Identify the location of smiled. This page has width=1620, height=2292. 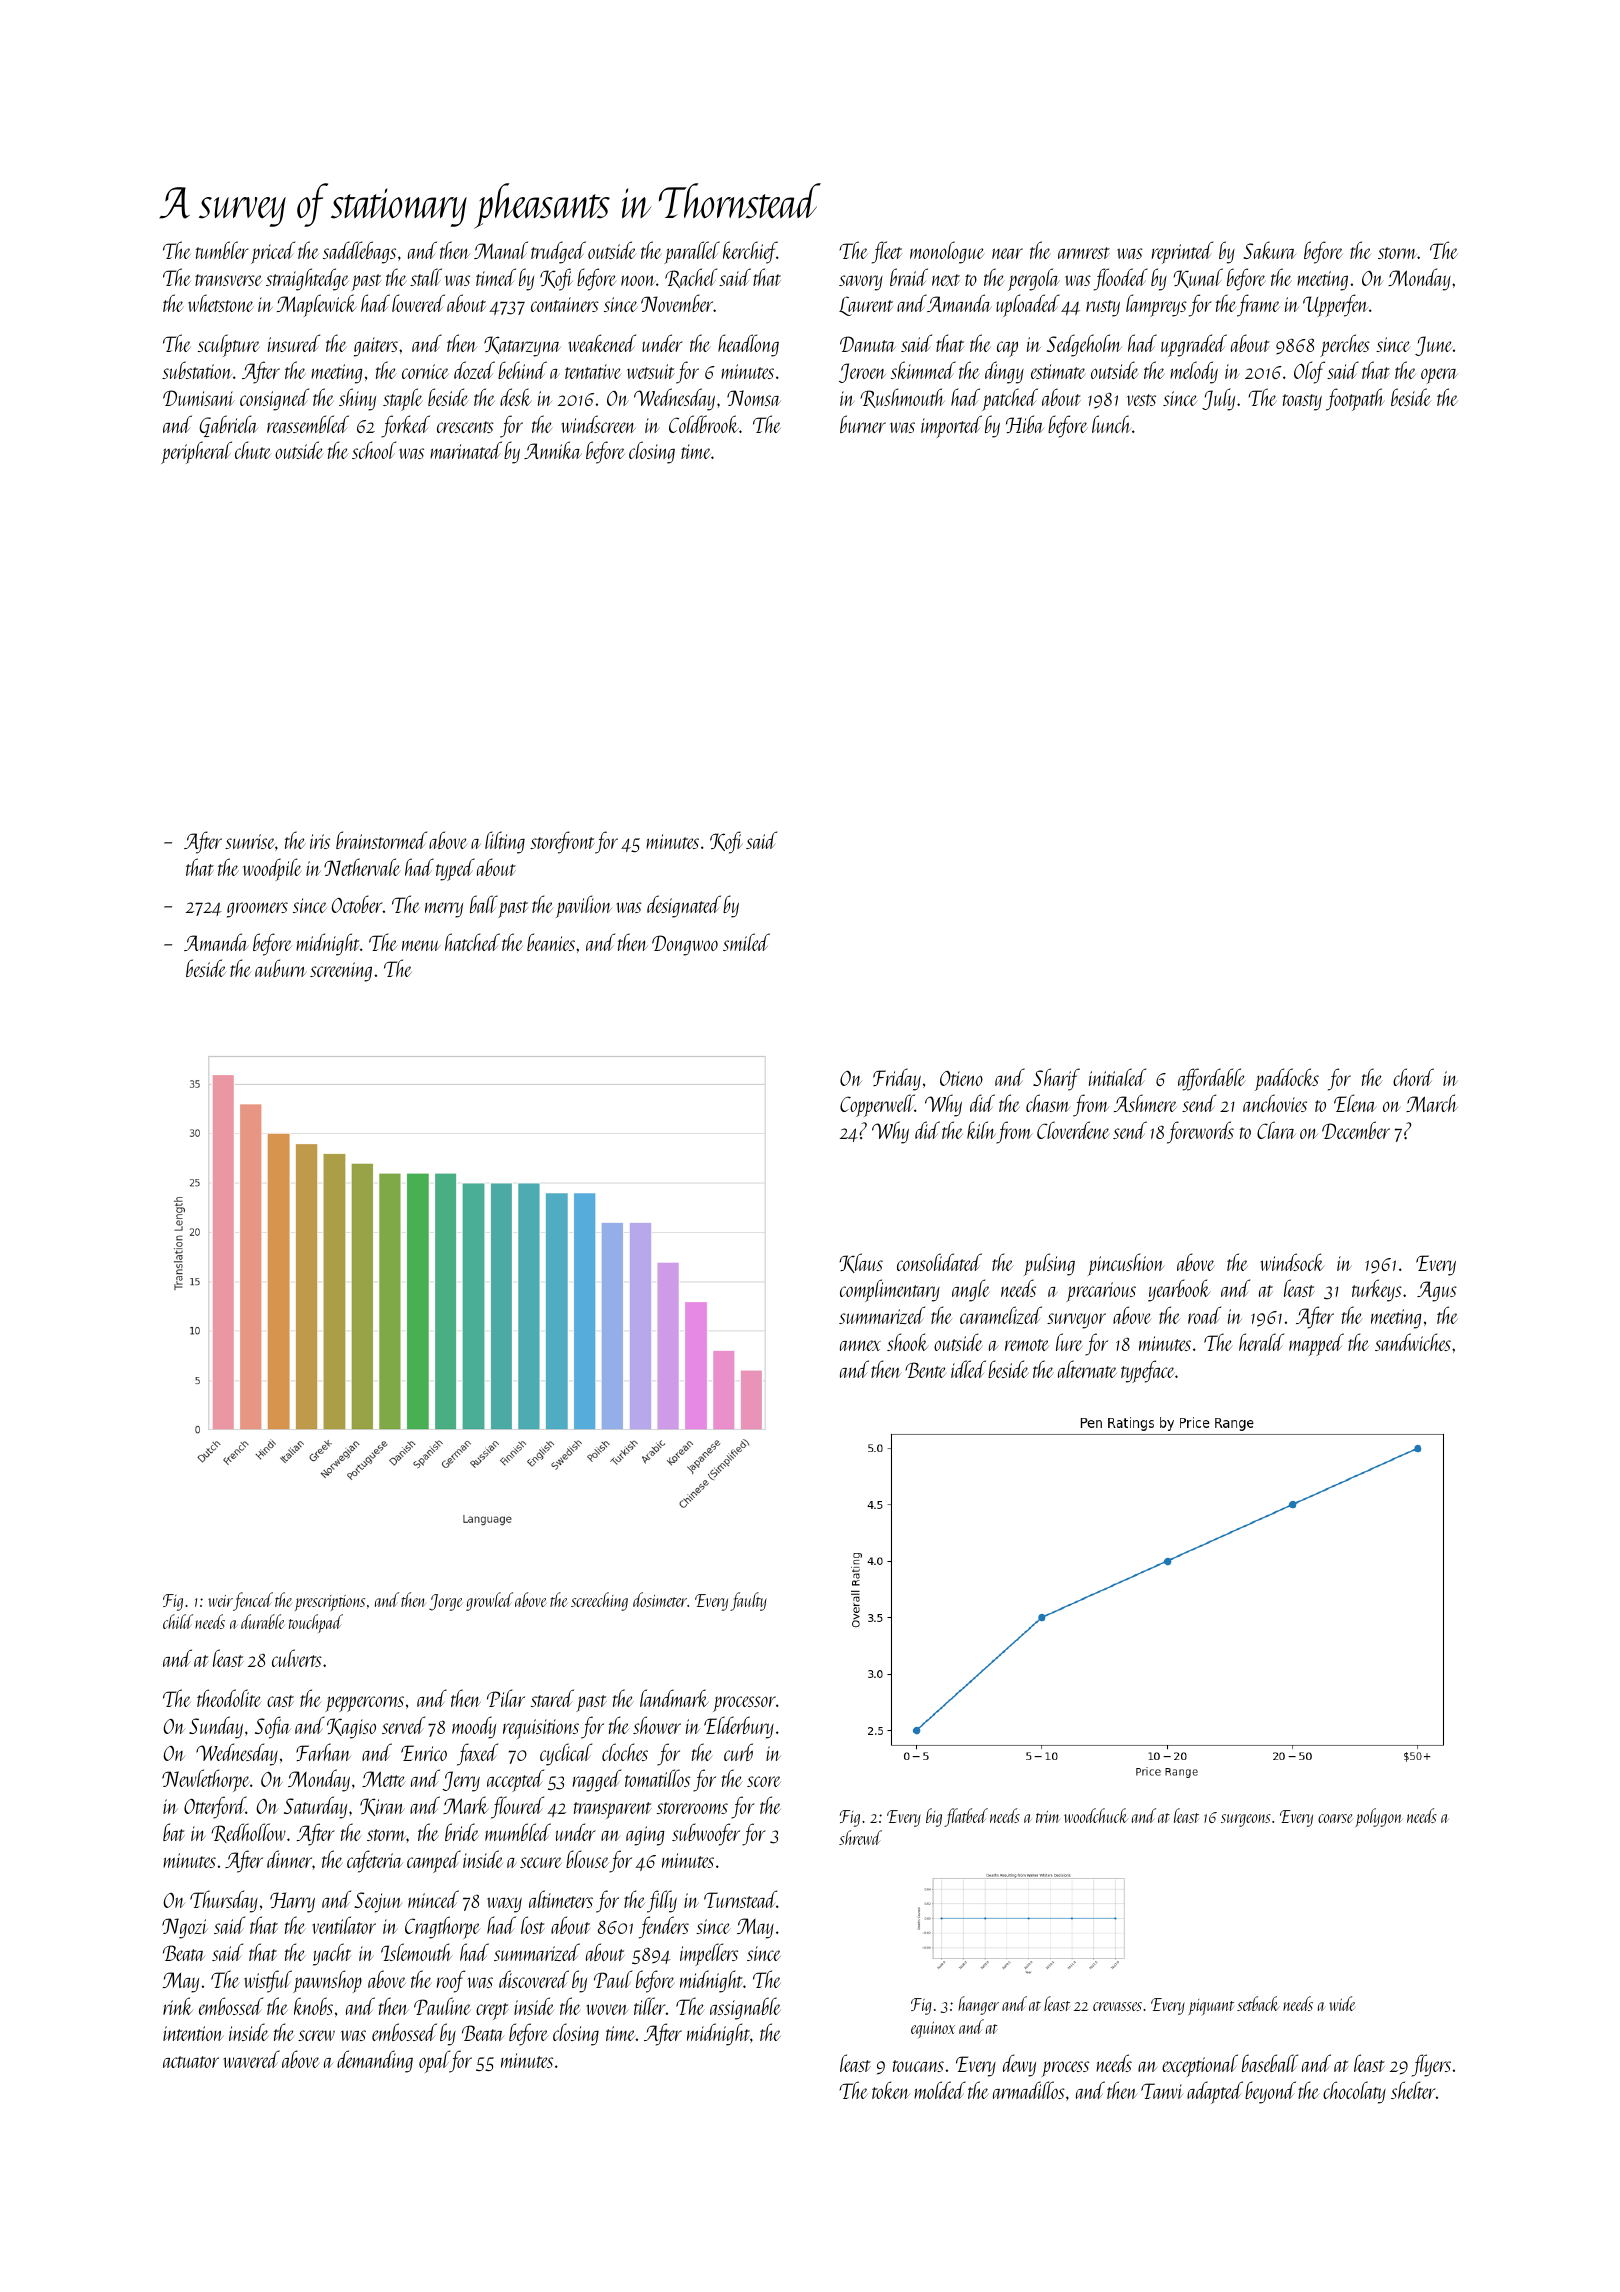
(746, 942).
